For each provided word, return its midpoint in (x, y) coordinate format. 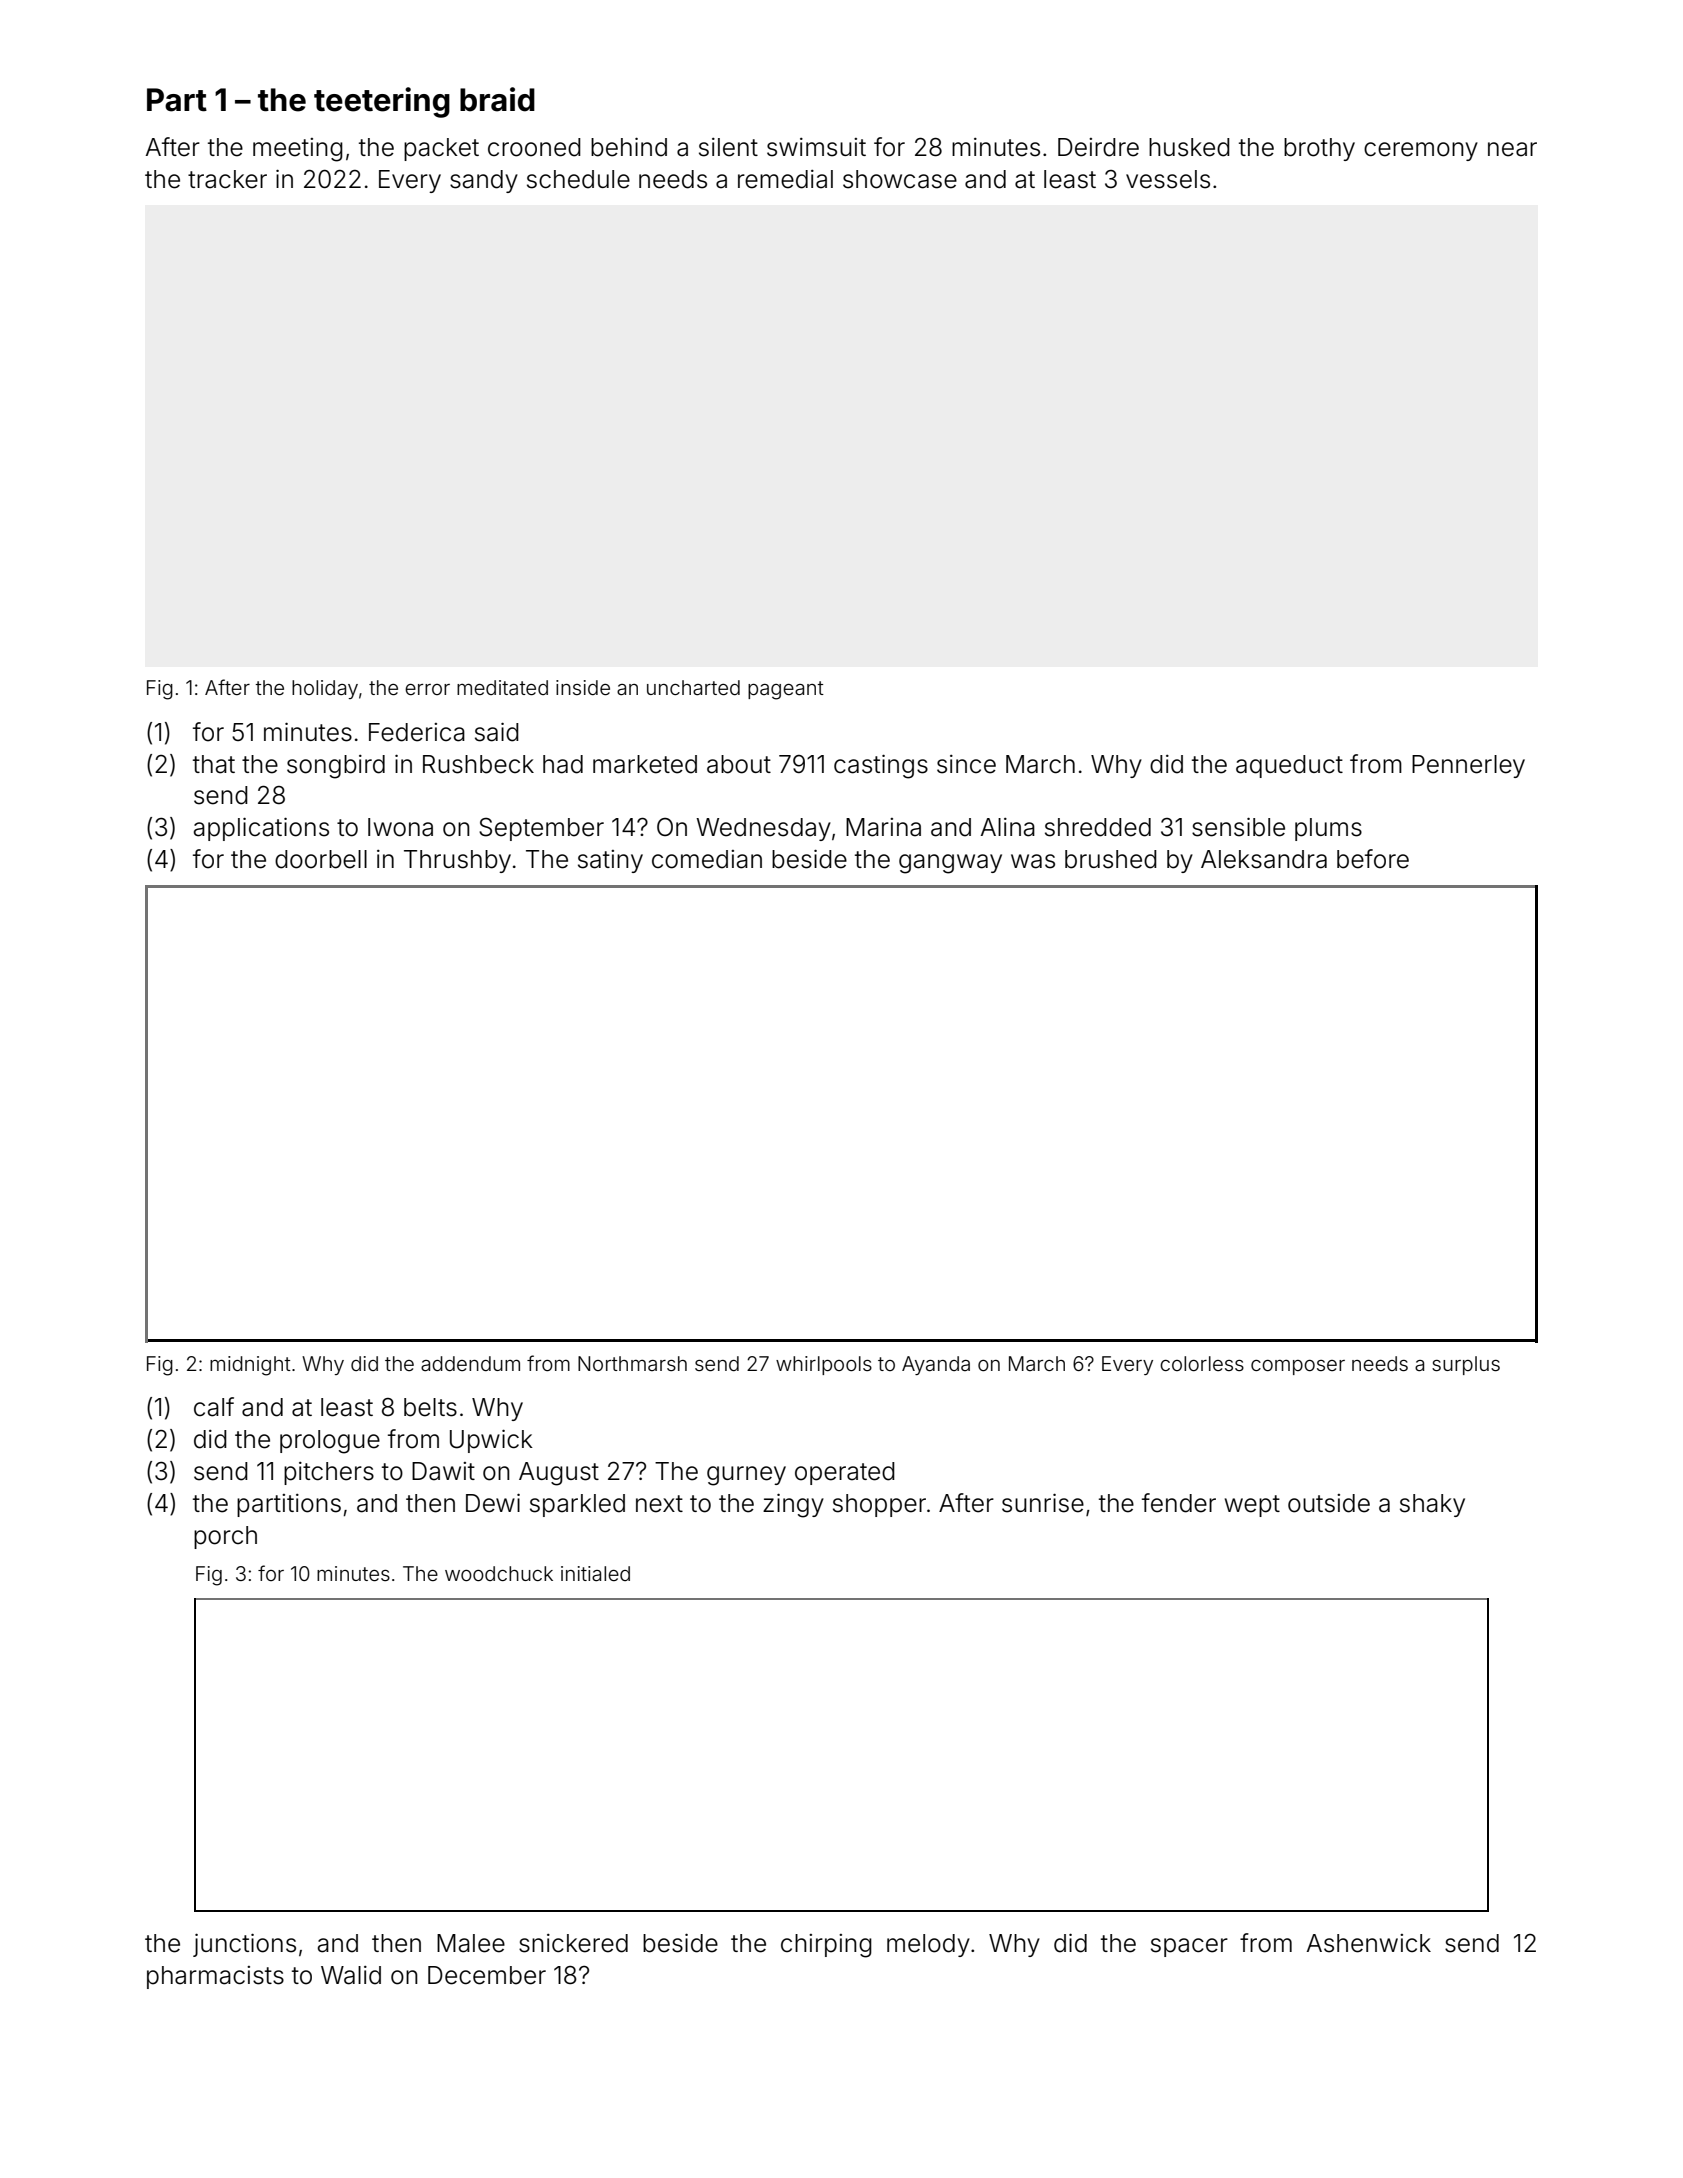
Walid (351, 1975)
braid (497, 99)
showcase (900, 179)
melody (928, 1945)
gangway (950, 864)
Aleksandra (1264, 859)
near (1512, 149)
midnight (250, 1366)
